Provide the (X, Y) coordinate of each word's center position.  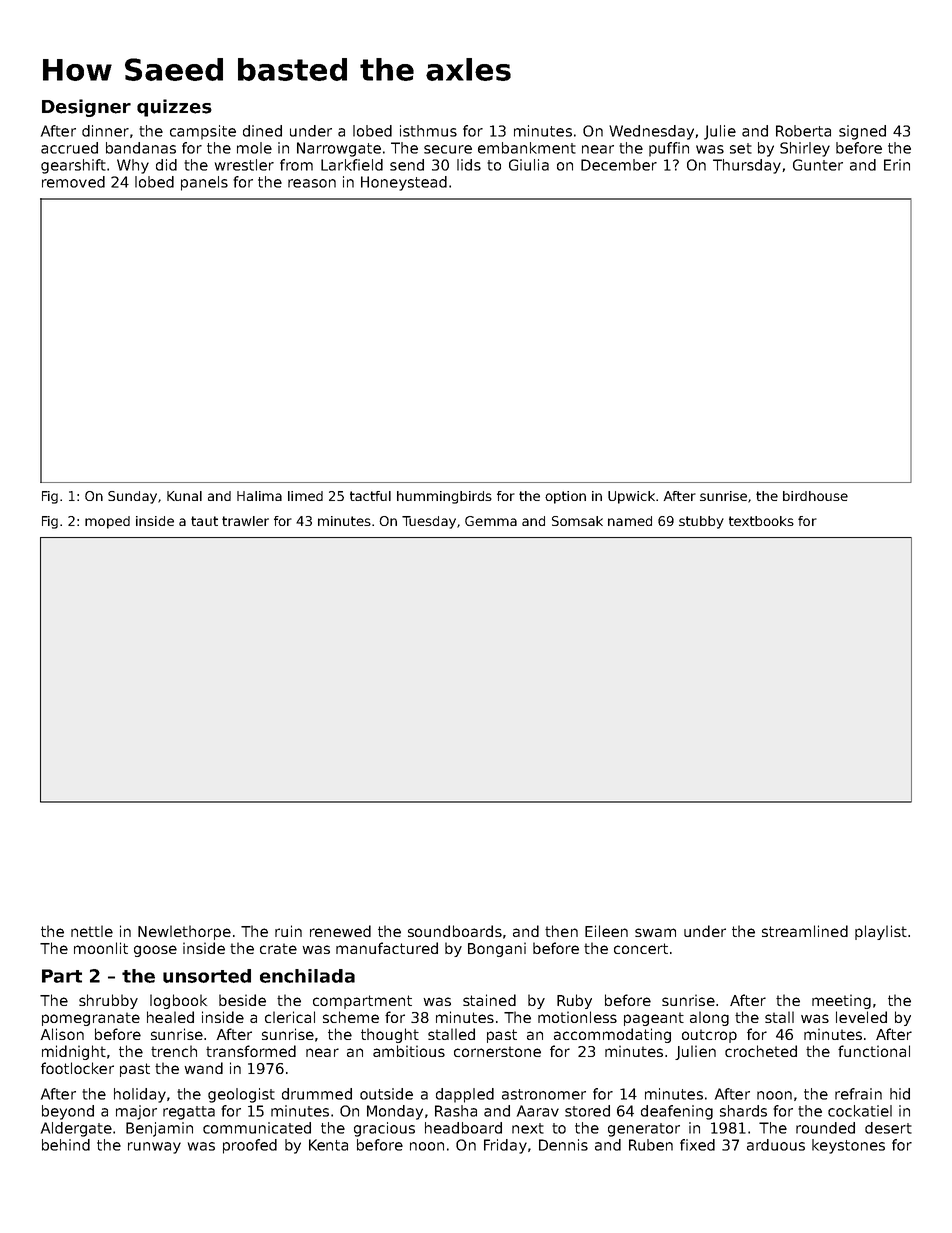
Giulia (529, 165)
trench (174, 1051)
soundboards (455, 931)
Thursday (747, 166)
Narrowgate (339, 149)
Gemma (491, 521)
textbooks (761, 521)
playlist (881, 932)
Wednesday (651, 132)
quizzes (174, 108)
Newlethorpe (184, 932)
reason (312, 183)
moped (107, 522)
